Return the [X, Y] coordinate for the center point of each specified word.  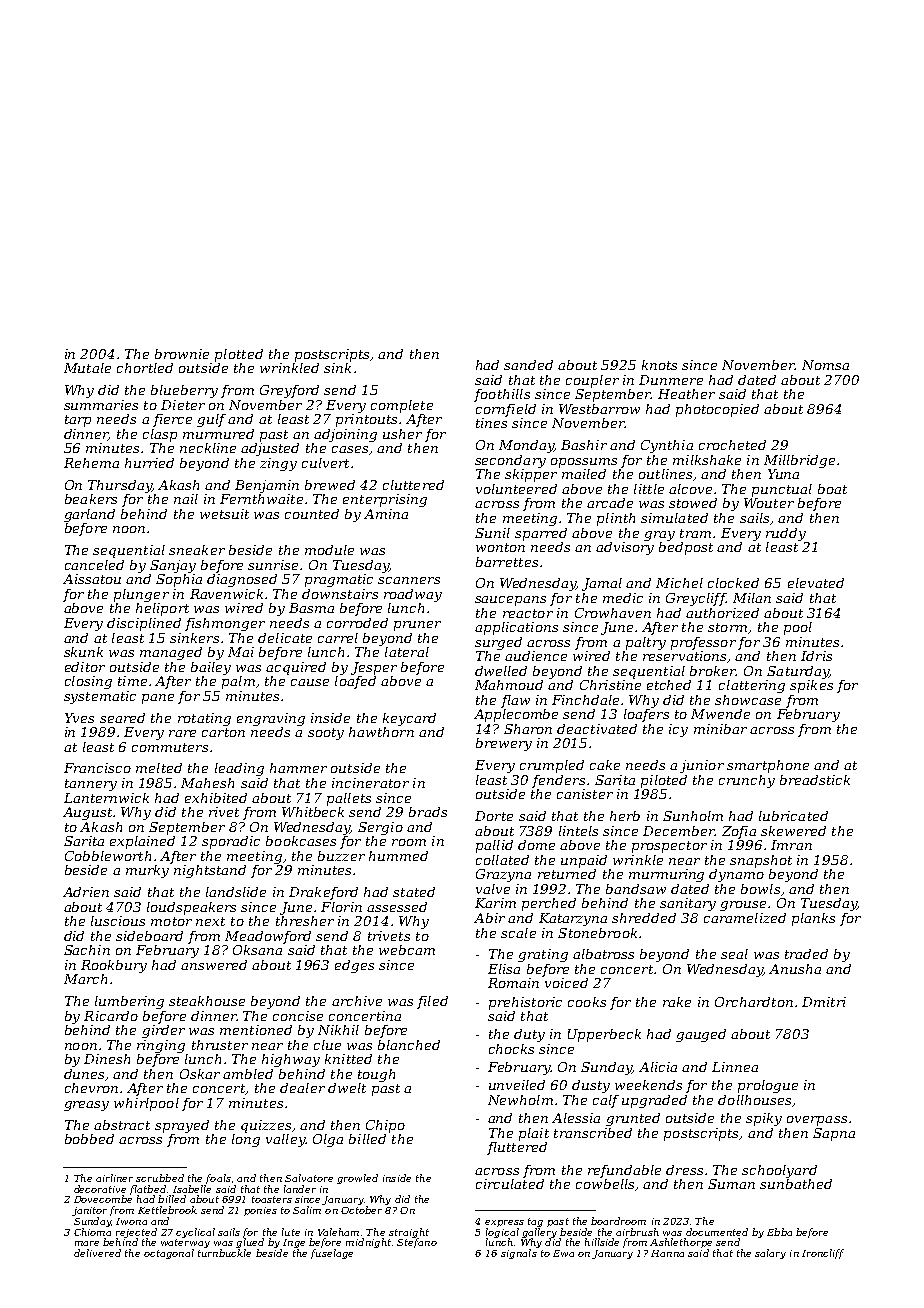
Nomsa [825, 365]
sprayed [182, 1126]
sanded [528, 365]
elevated [816, 583]
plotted [239, 355]
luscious [118, 921]
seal [734, 954]
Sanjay [173, 566]
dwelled [501, 671]
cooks [587, 1002]
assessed [397, 907]
